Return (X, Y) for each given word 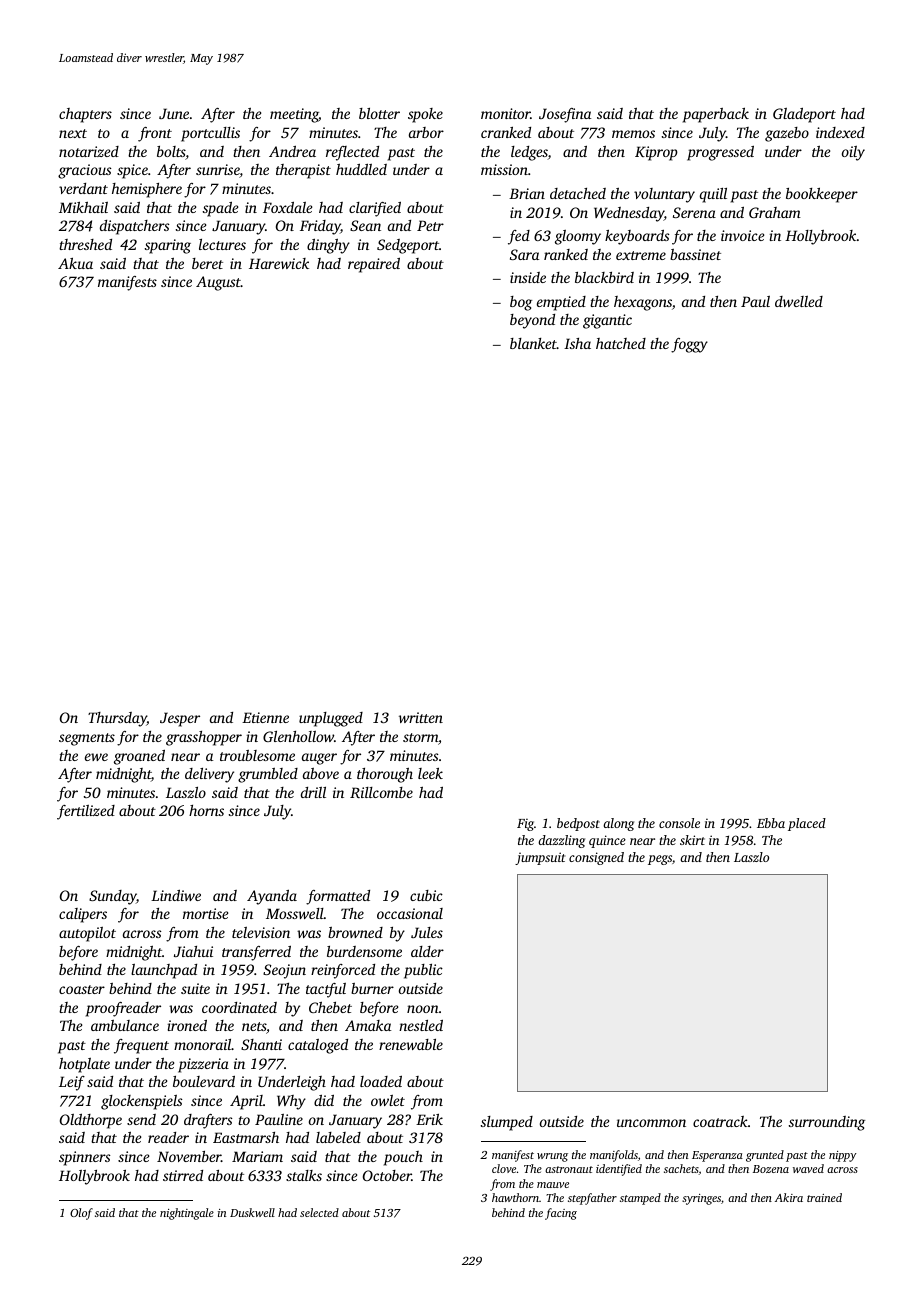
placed (807, 824)
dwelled (799, 301)
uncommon (651, 1123)
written (421, 717)
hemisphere (147, 190)
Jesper (180, 719)
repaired (374, 265)
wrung (552, 1157)
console (679, 823)
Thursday (117, 719)
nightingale (187, 1214)
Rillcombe (381, 792)
